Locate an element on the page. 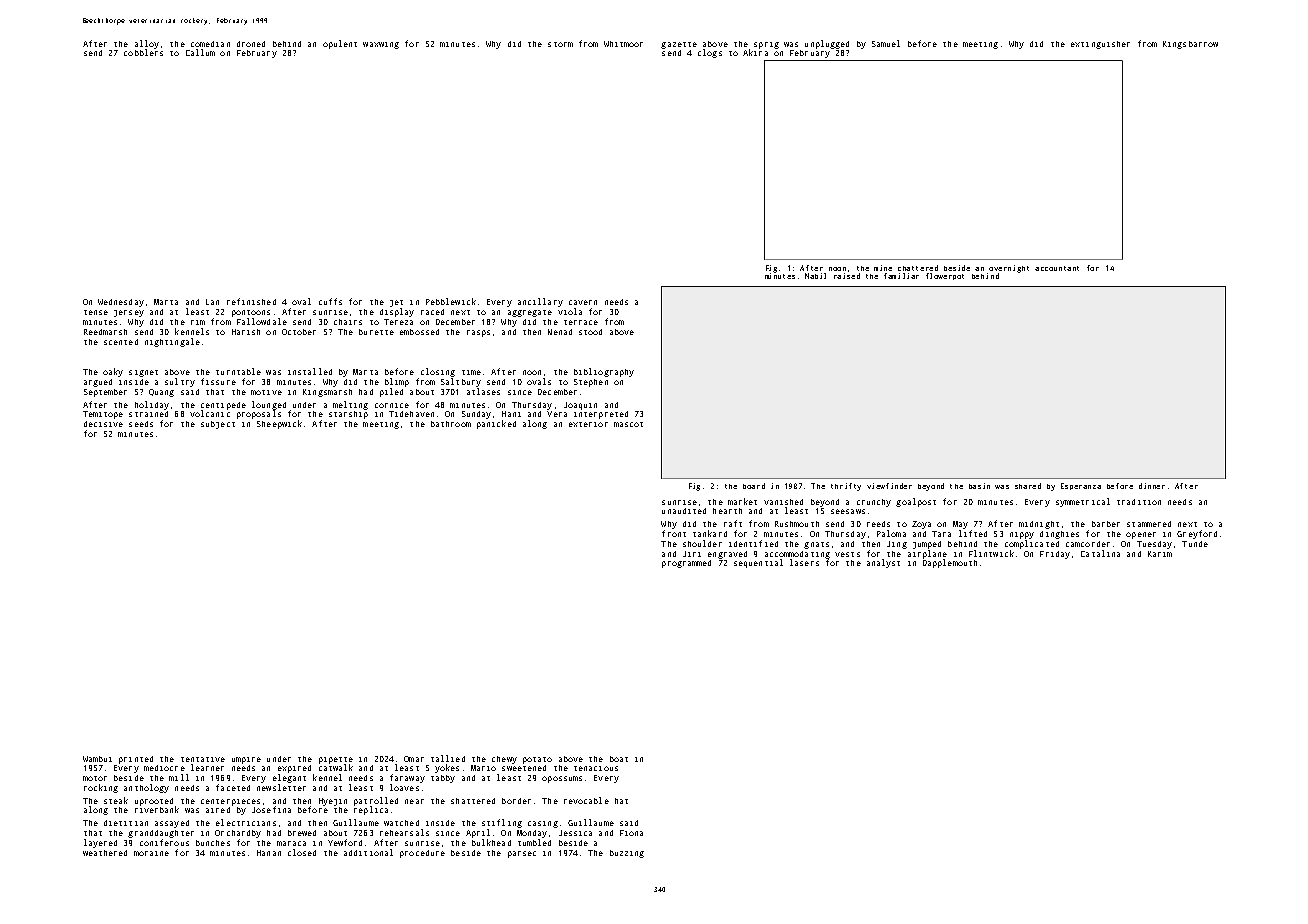 This page has width=1308, height=924. cavern is located at coordinates (583, 302).
